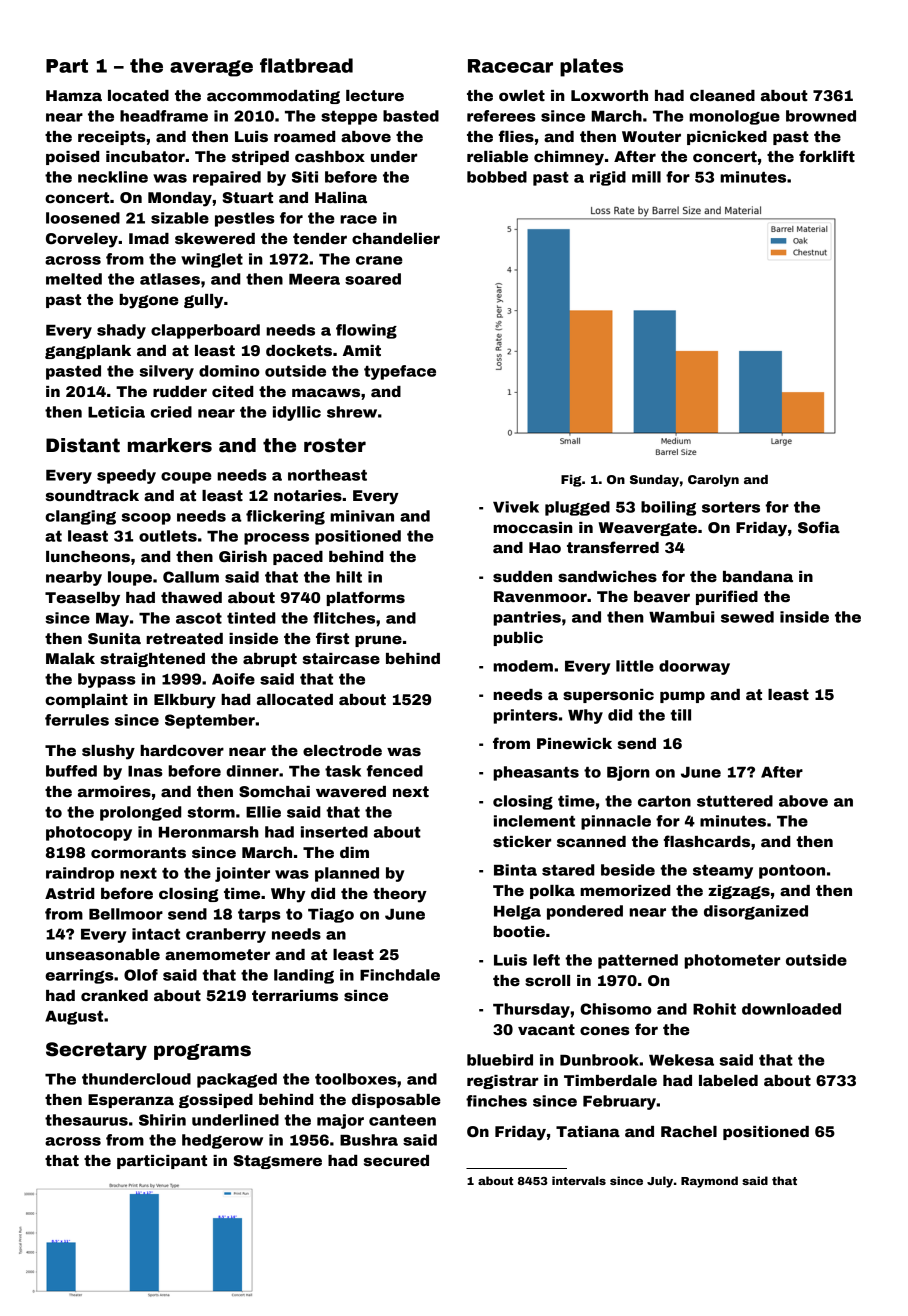  Describe the element at coordinates (579, 1180) in the document. I see `intervals` at that location.
